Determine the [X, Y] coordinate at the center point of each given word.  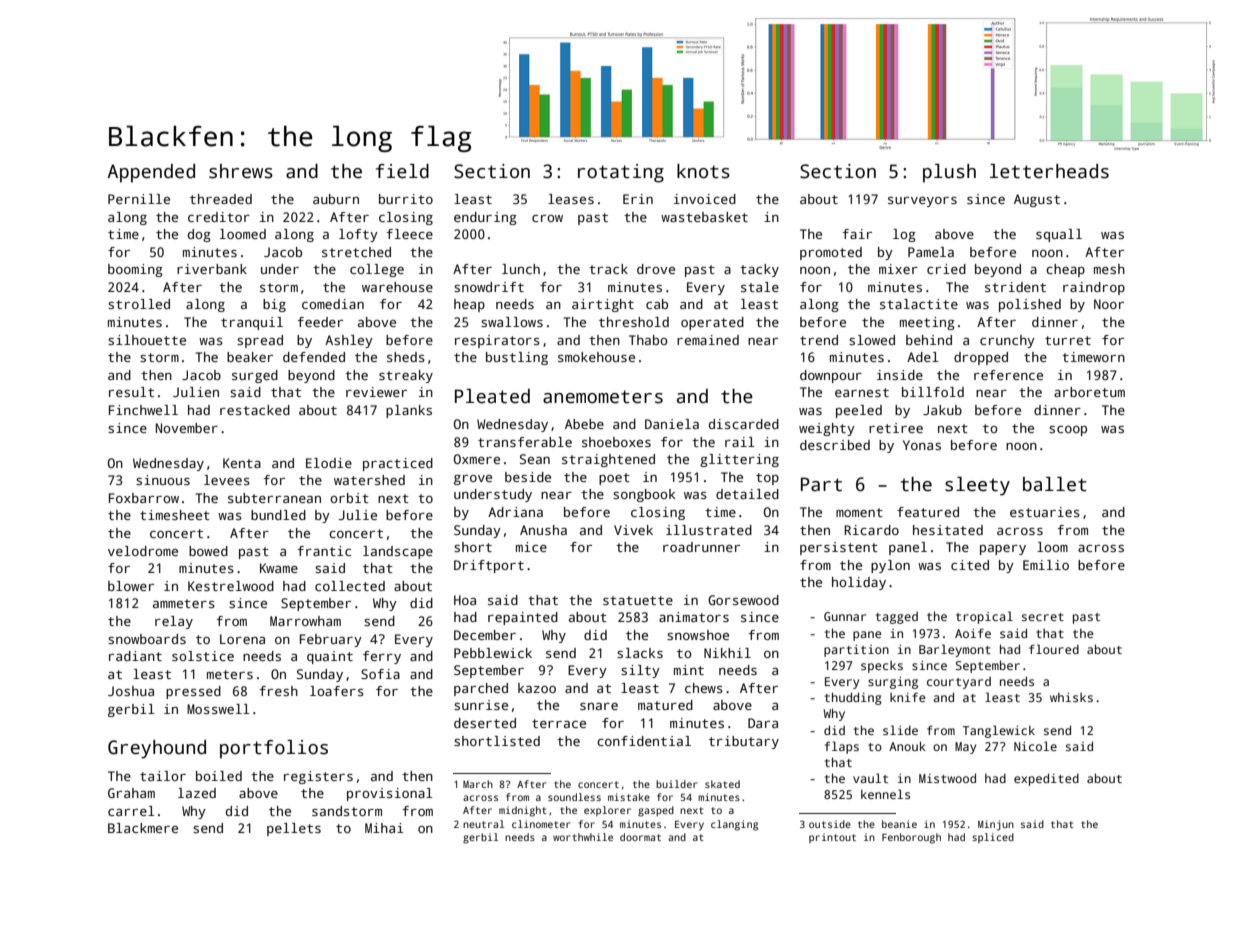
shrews [241, 171]
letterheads [1049, 171]
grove [473, 480]
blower [131, 586]
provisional [389, 794]
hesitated [948, 530]
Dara [763, 723]
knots [703, 171]
